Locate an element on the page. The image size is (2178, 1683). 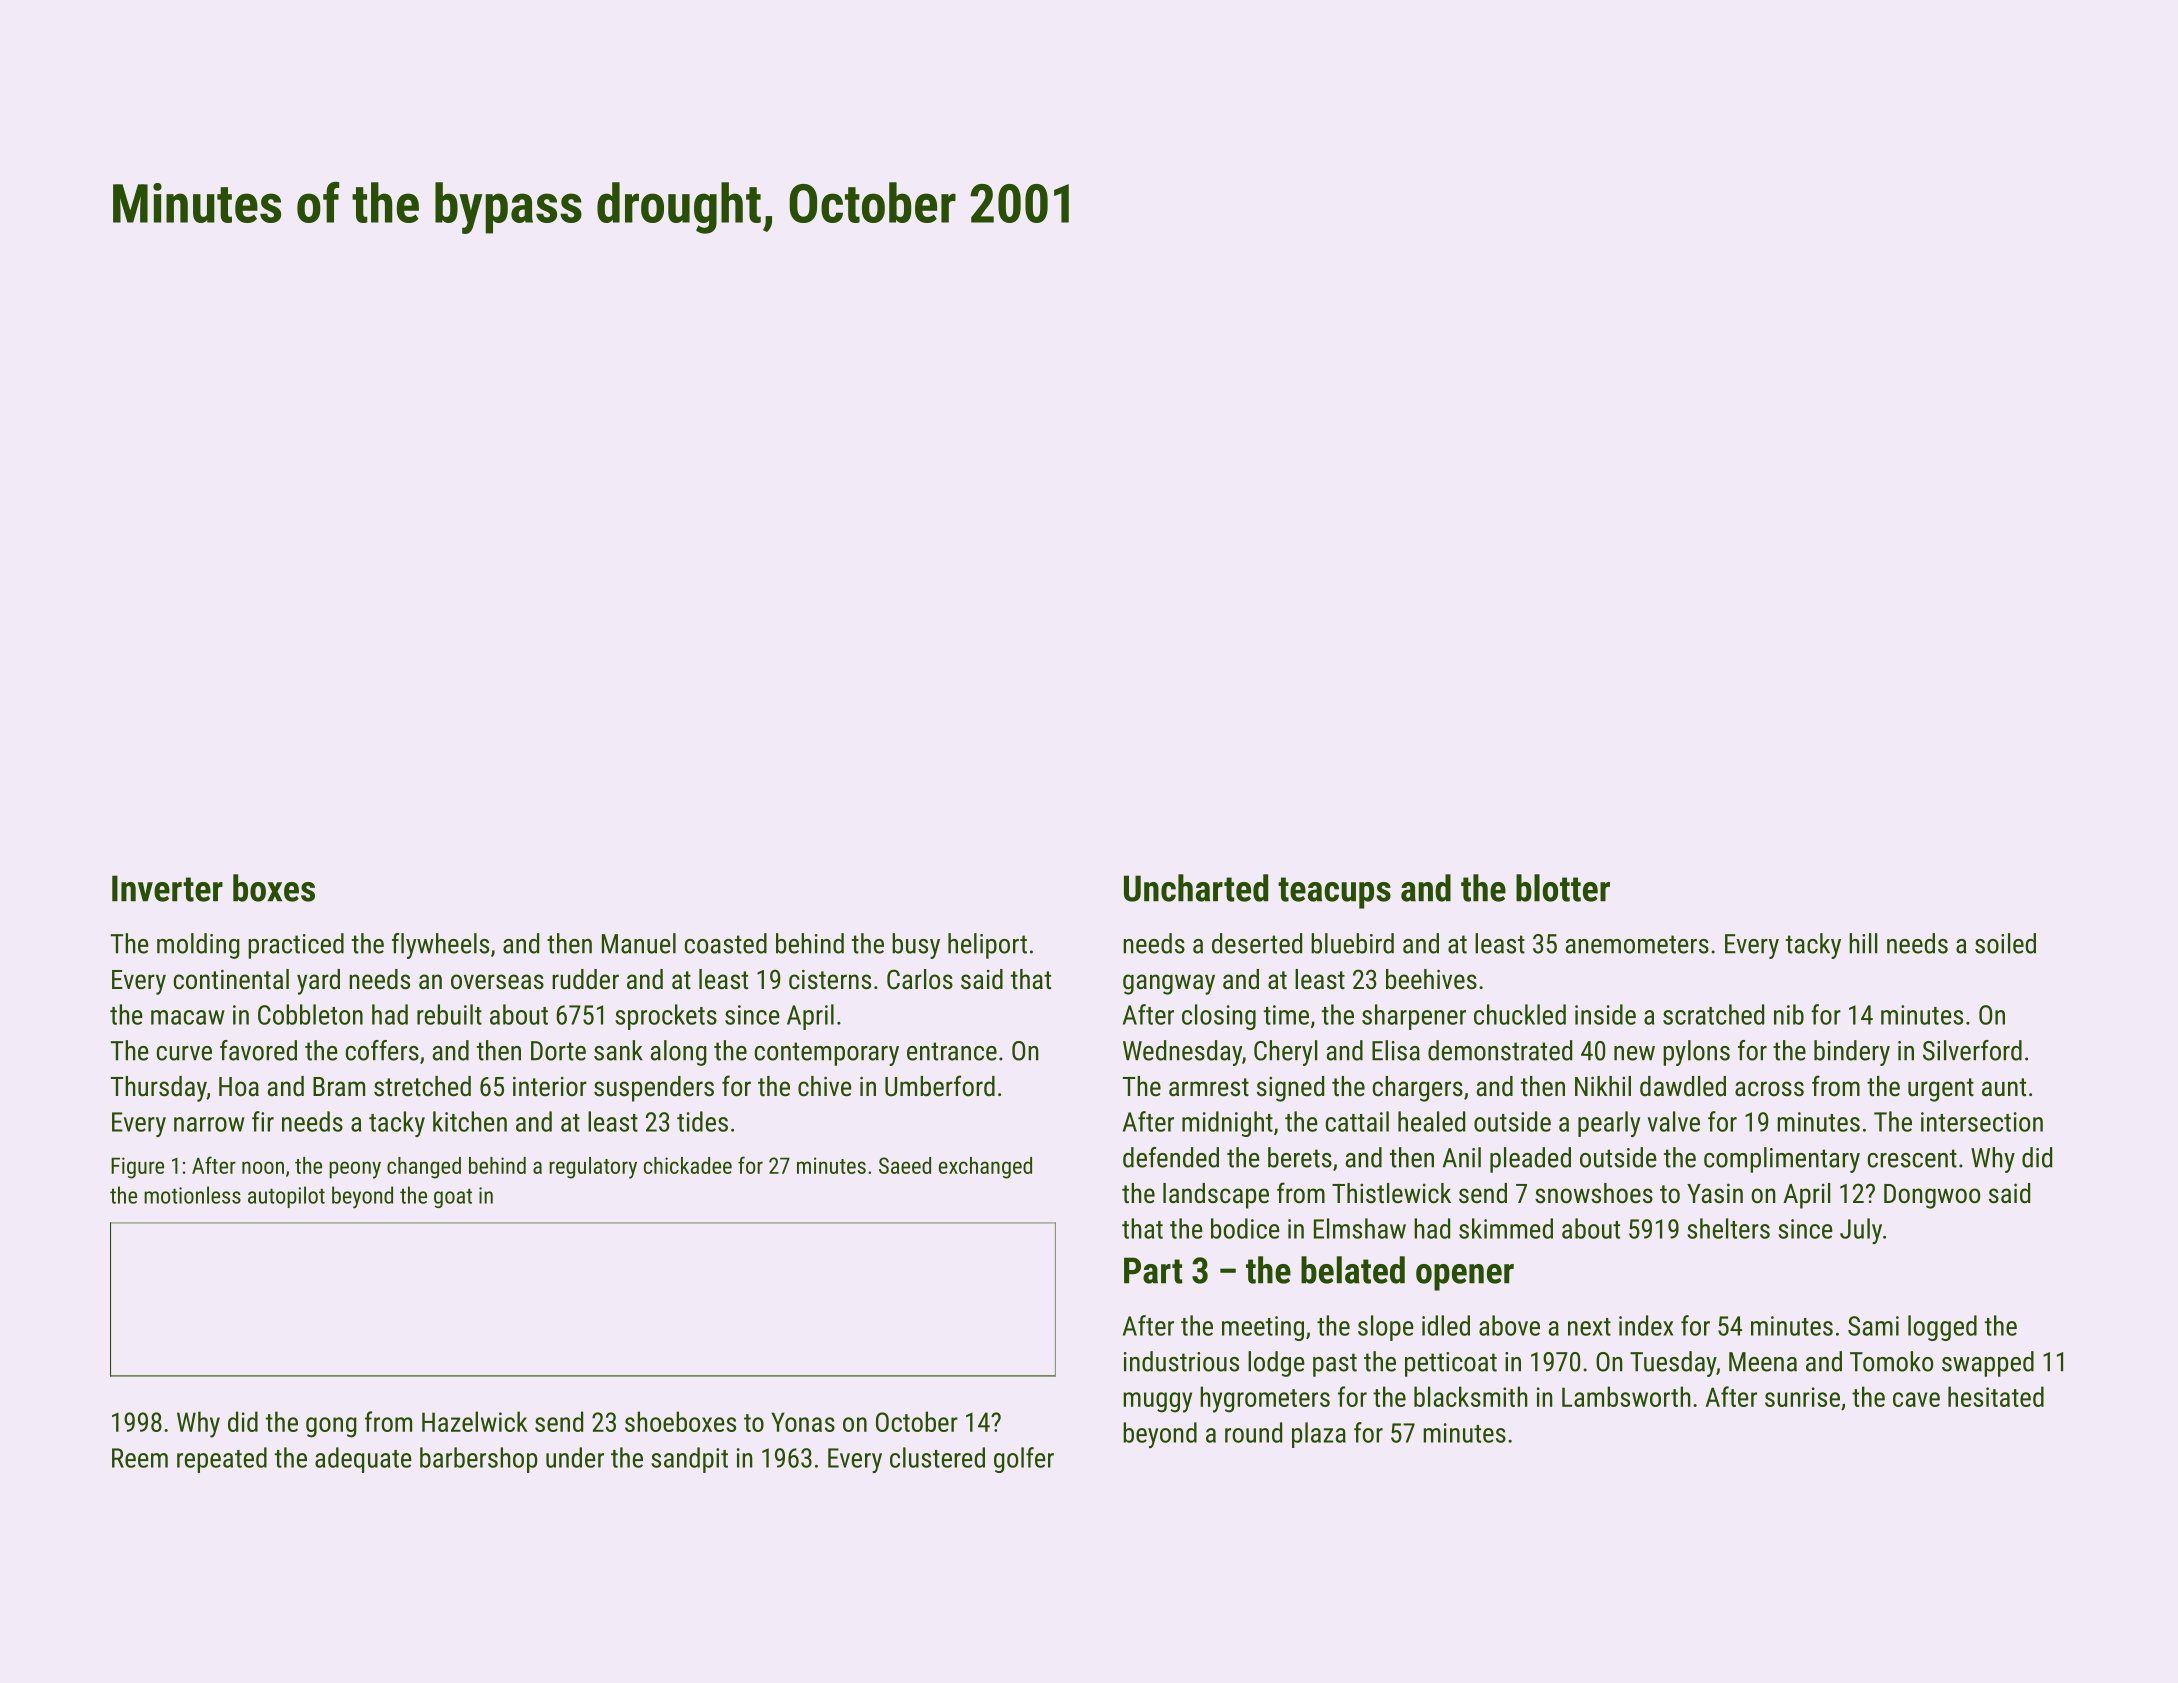
curve is located at coordinates (184, 1053).
